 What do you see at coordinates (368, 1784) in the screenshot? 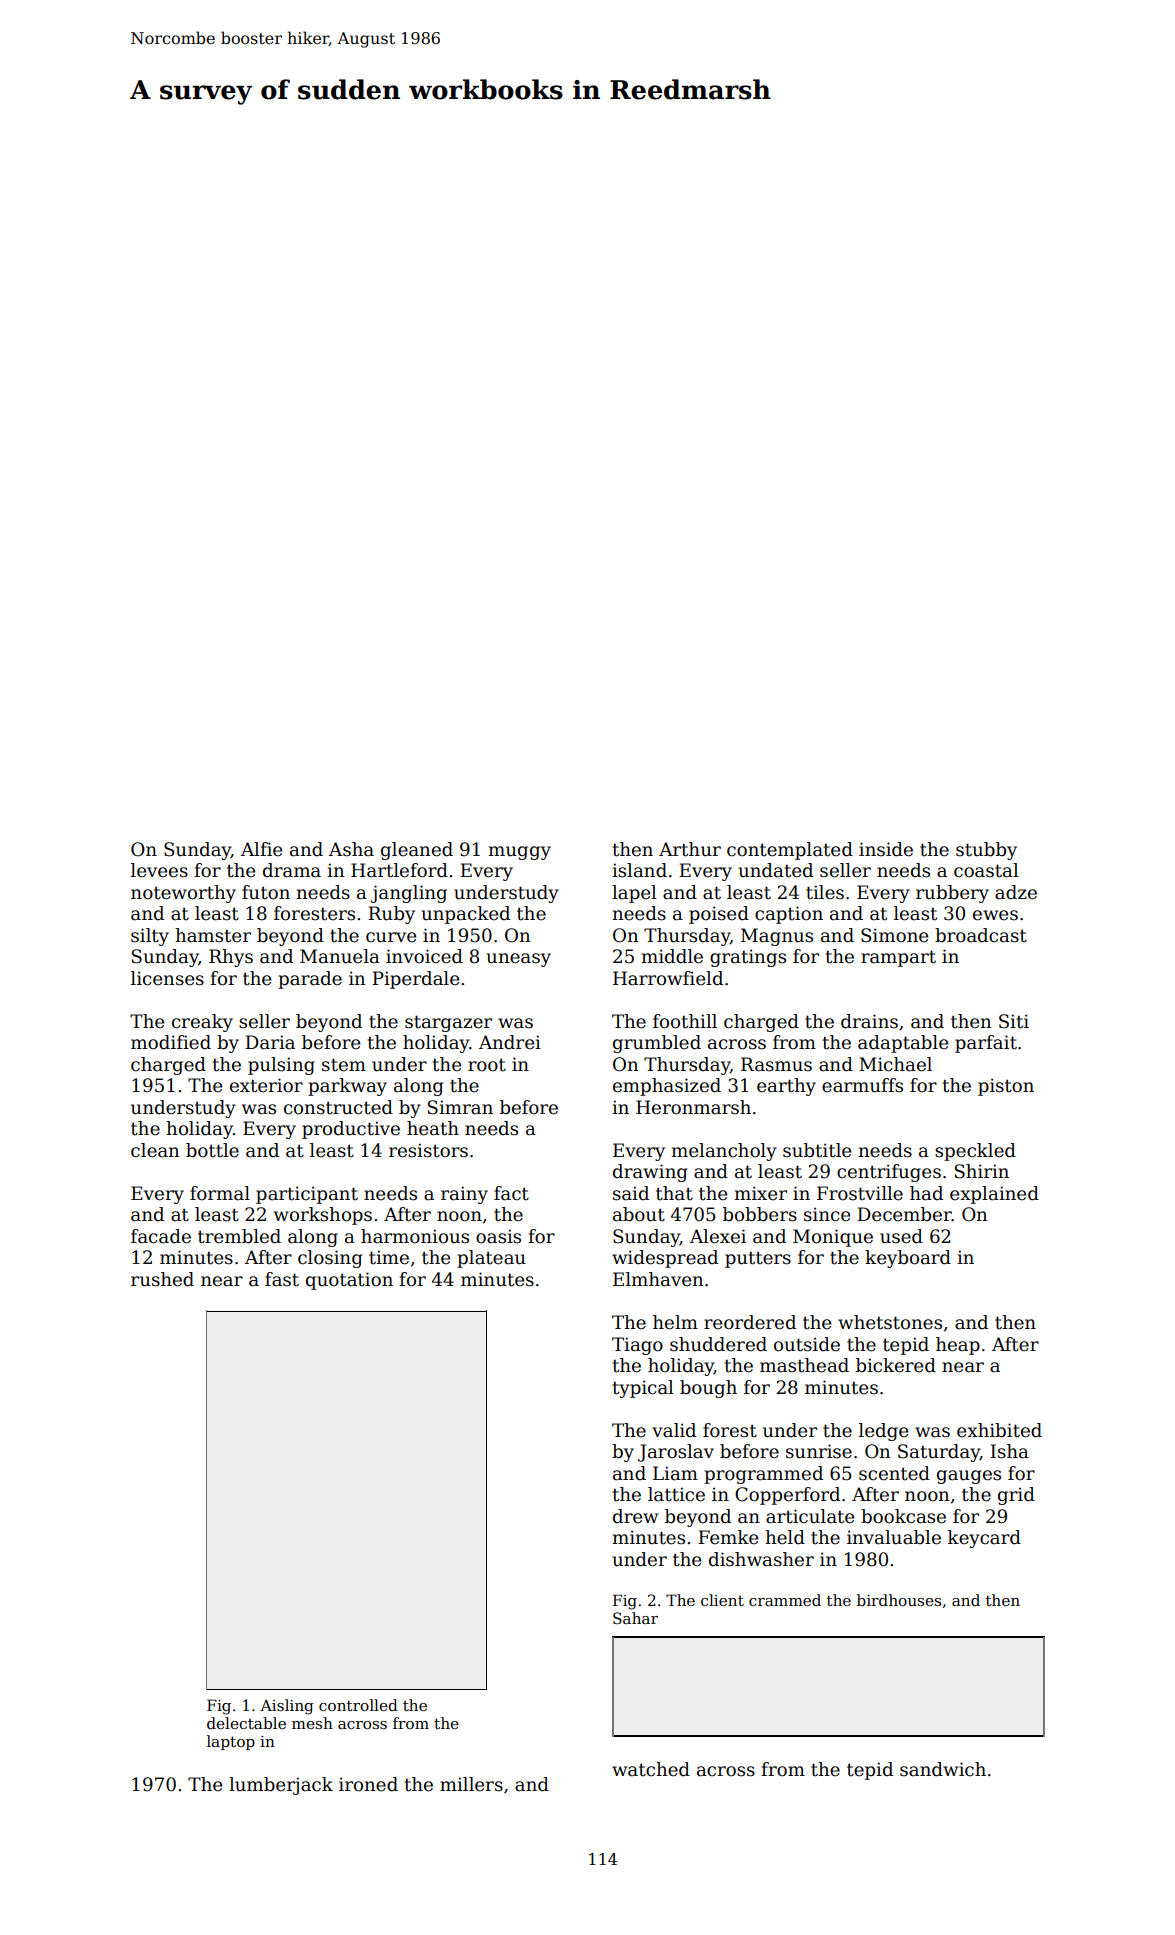
I see `ironed` at bounding box center [368, 1784].
